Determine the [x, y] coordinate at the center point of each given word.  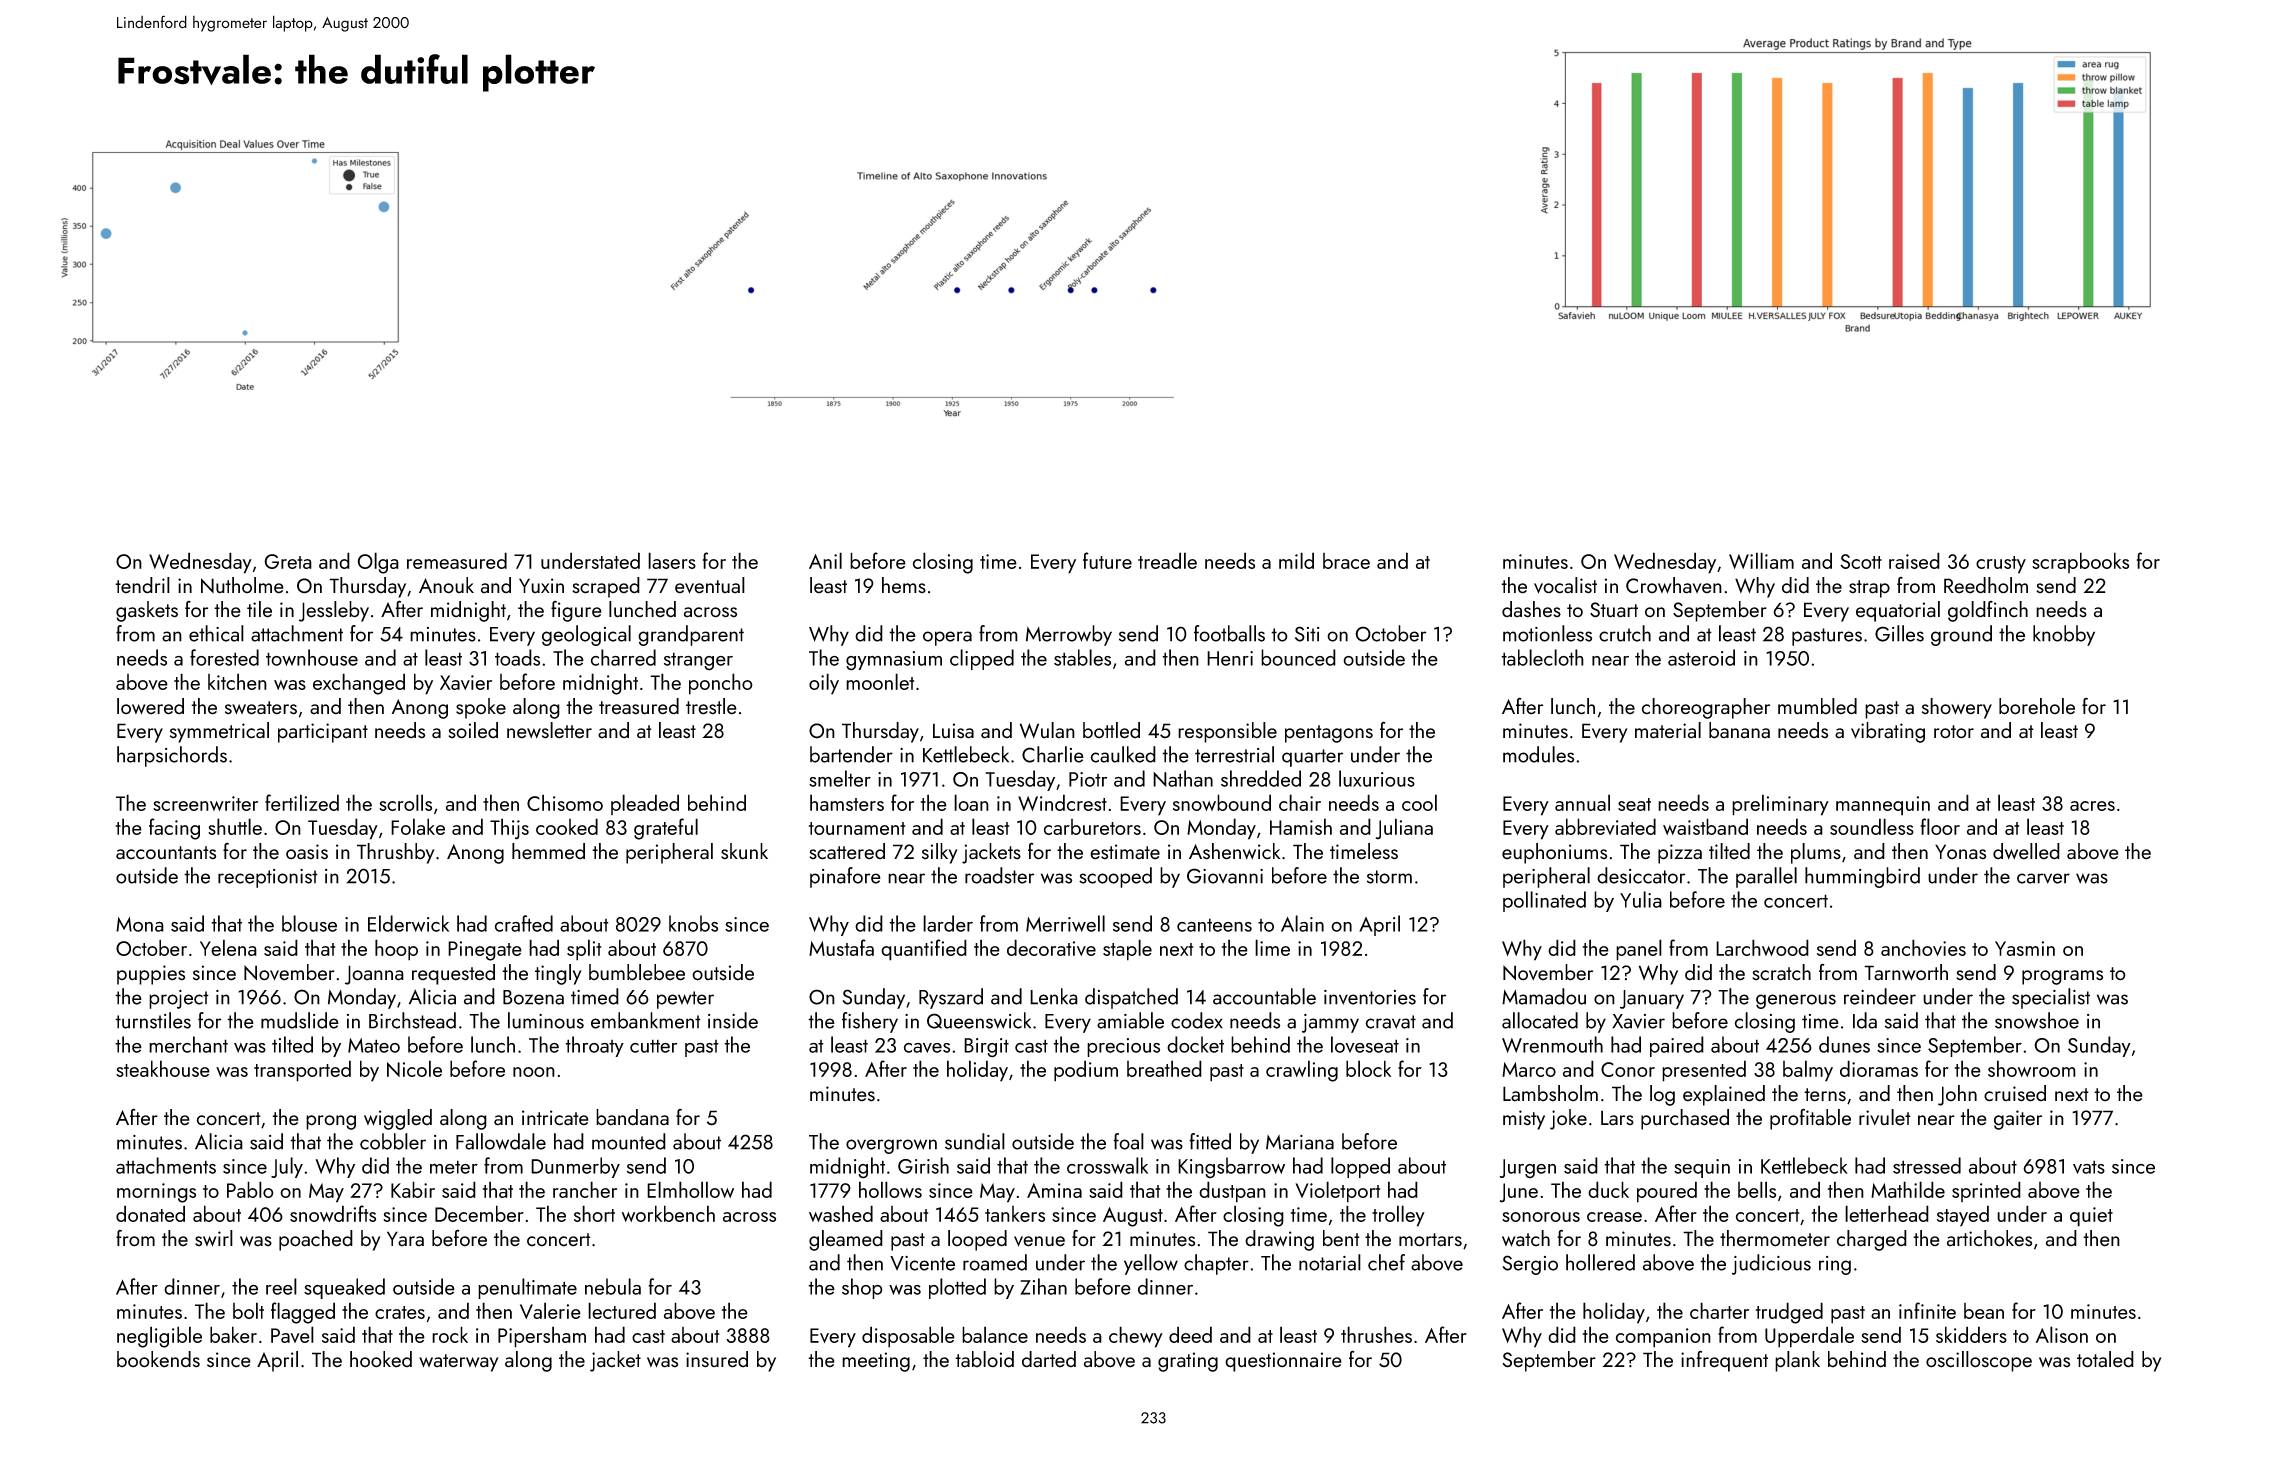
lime [1272, 947]
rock [450, 1334]
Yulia [1641, 899]
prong [331, 1122]
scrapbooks [2080, 562]
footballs [1229, 633]
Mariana [1300, 1142]
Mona [140, 924]
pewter [685, 1000]
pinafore [845, 877]
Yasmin [2025, 948]
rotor [1954, 732]
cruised [2015, 1093]
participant [323, 733]
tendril [142, 585]
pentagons [1329, 734]
